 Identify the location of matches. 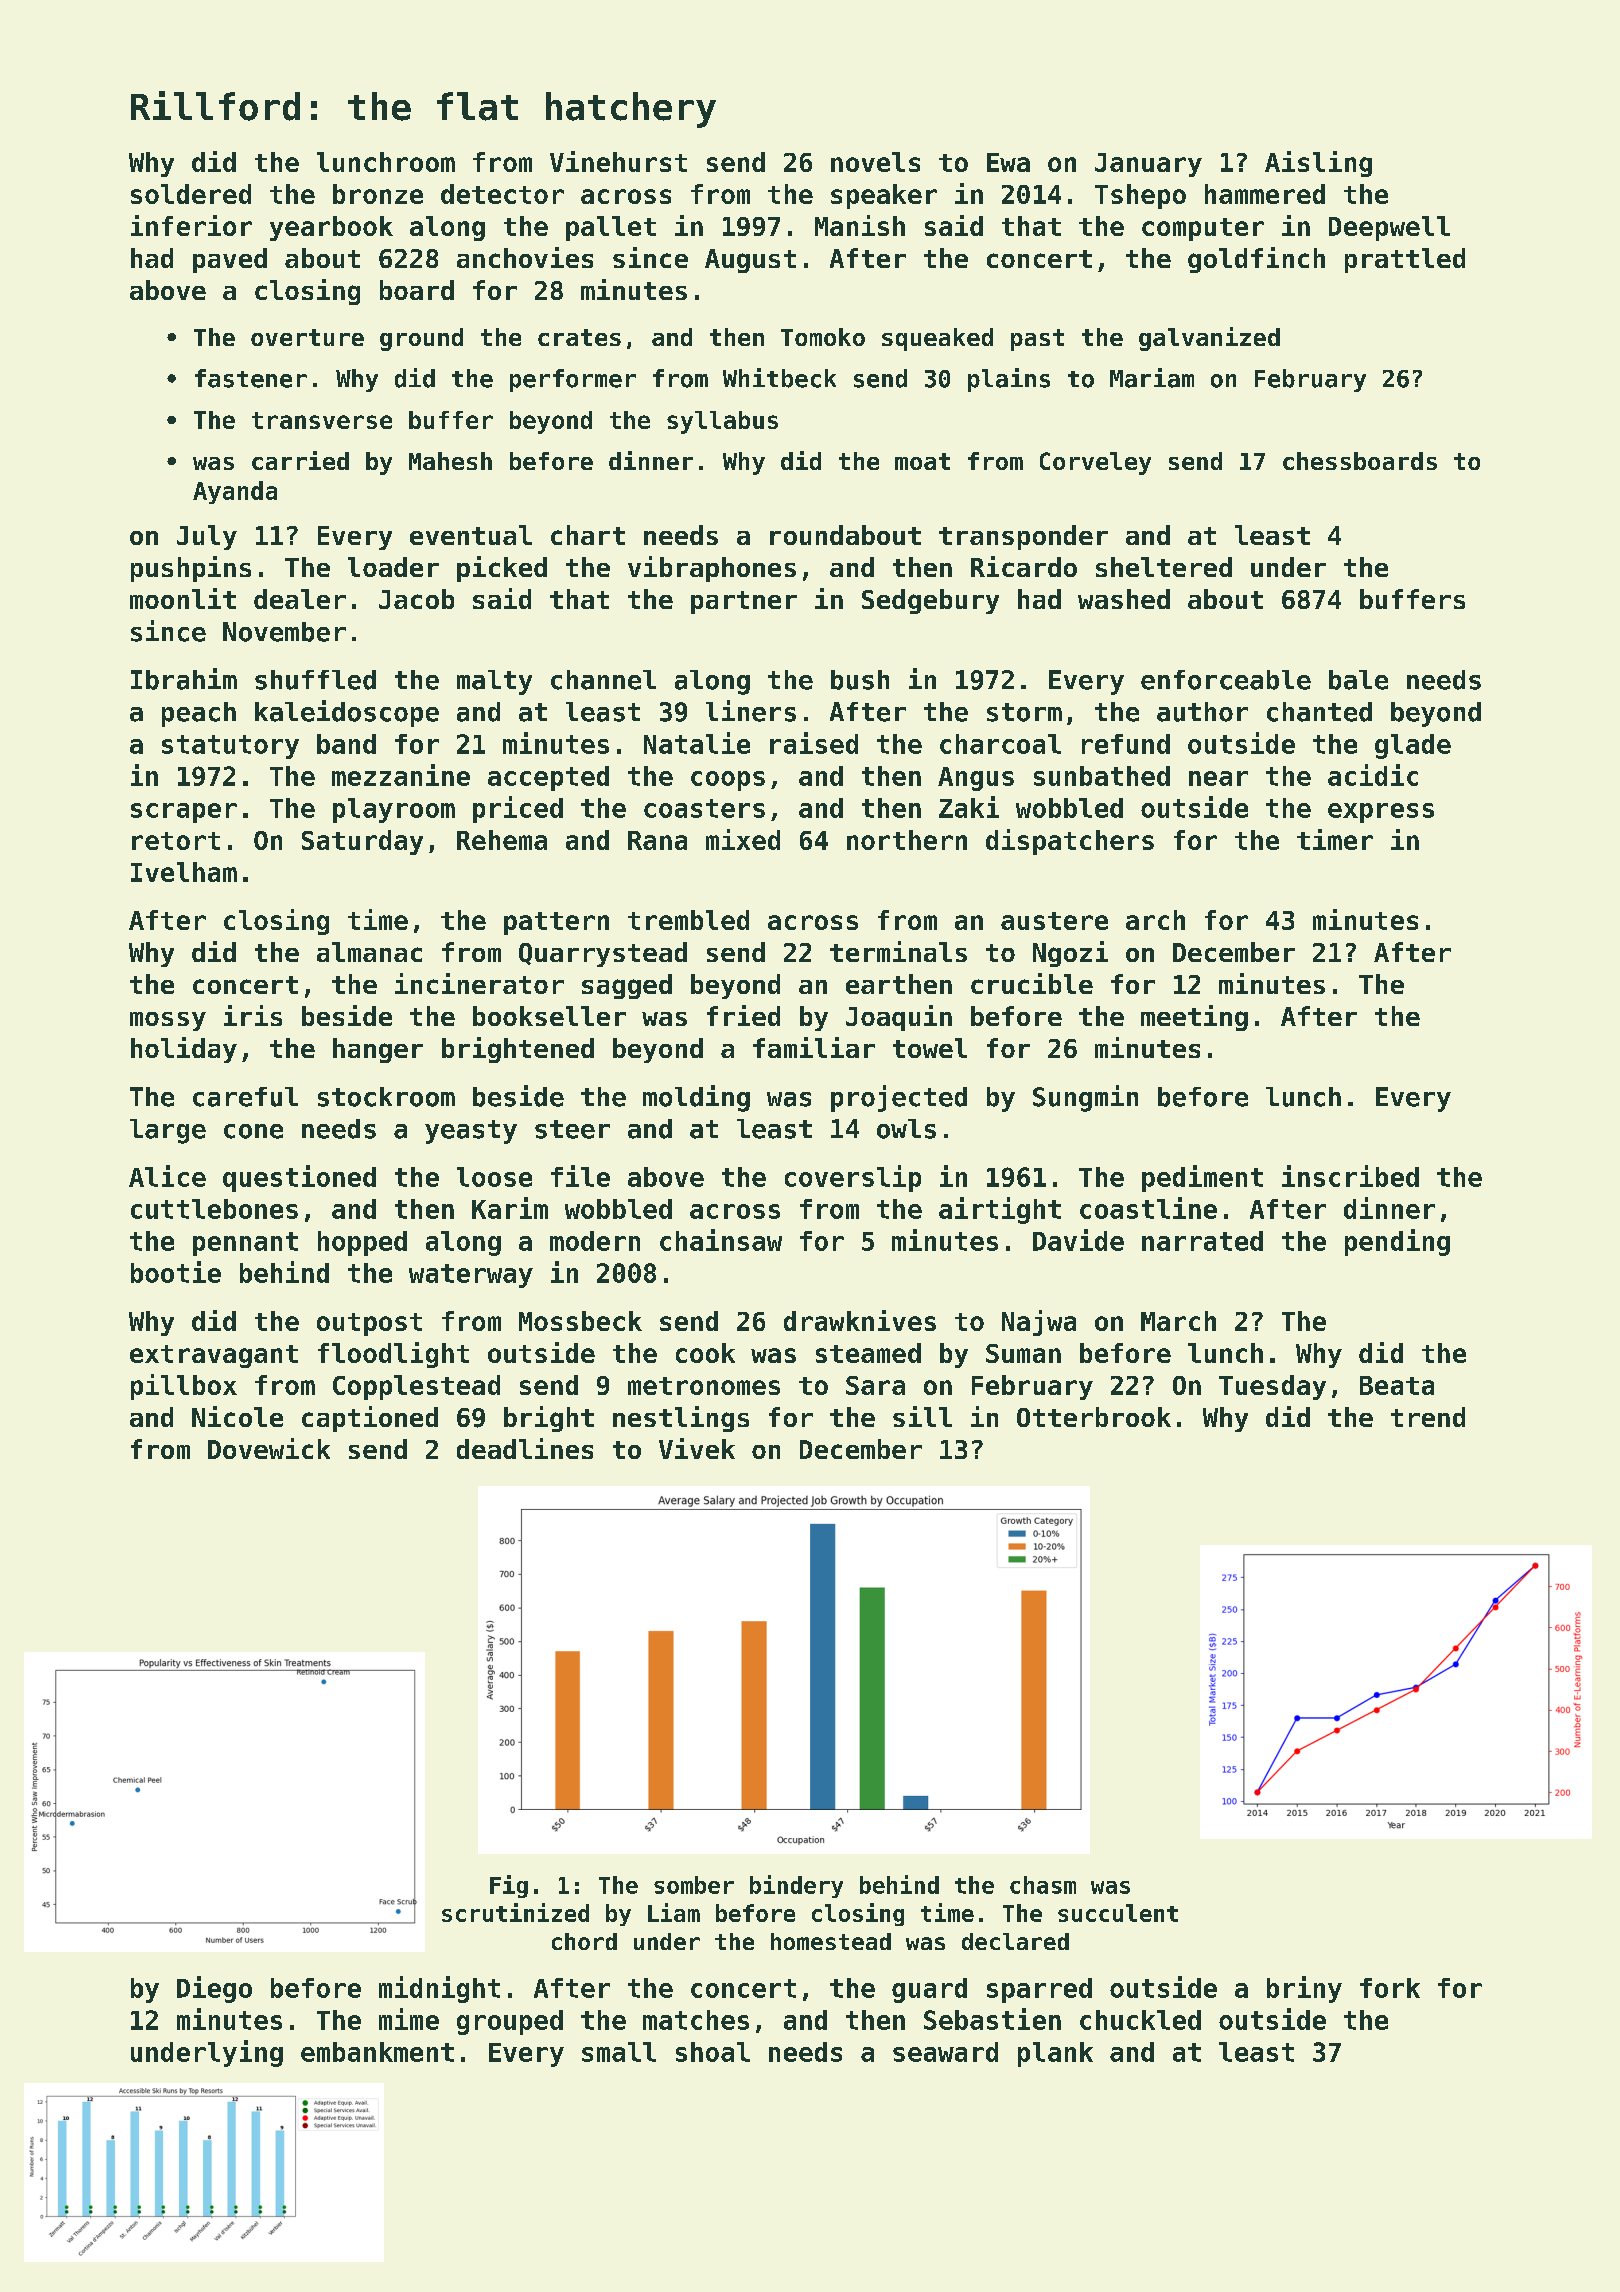
(696, 2020).
